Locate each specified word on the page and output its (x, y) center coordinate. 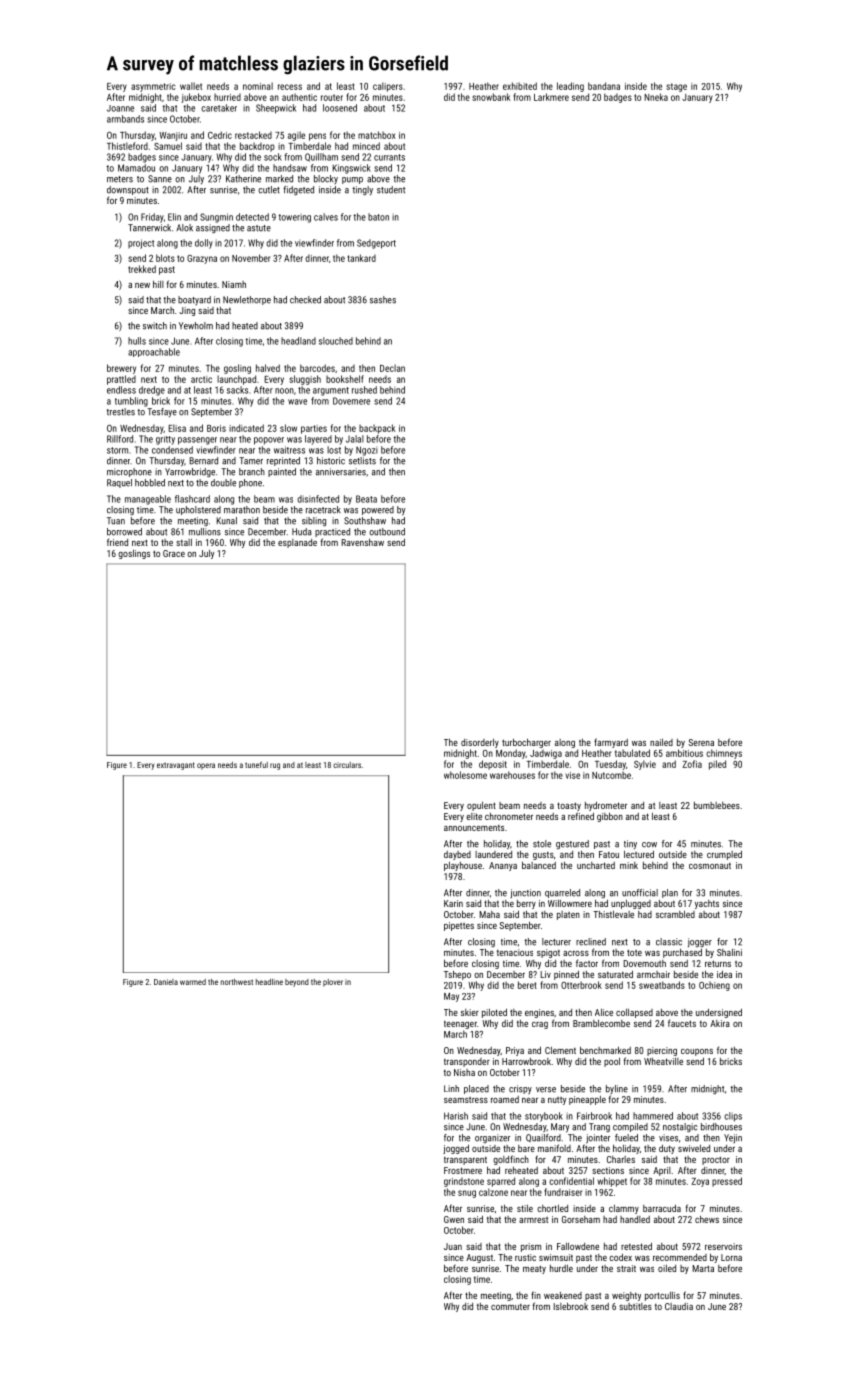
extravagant (176, 766)
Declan (392, 368)
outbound (387, 532)
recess (290, 87)
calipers (388, 87)
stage (676, 87)
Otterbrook (581, 985)
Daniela (166, 982)
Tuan (116, 521)
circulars (347, 765)
